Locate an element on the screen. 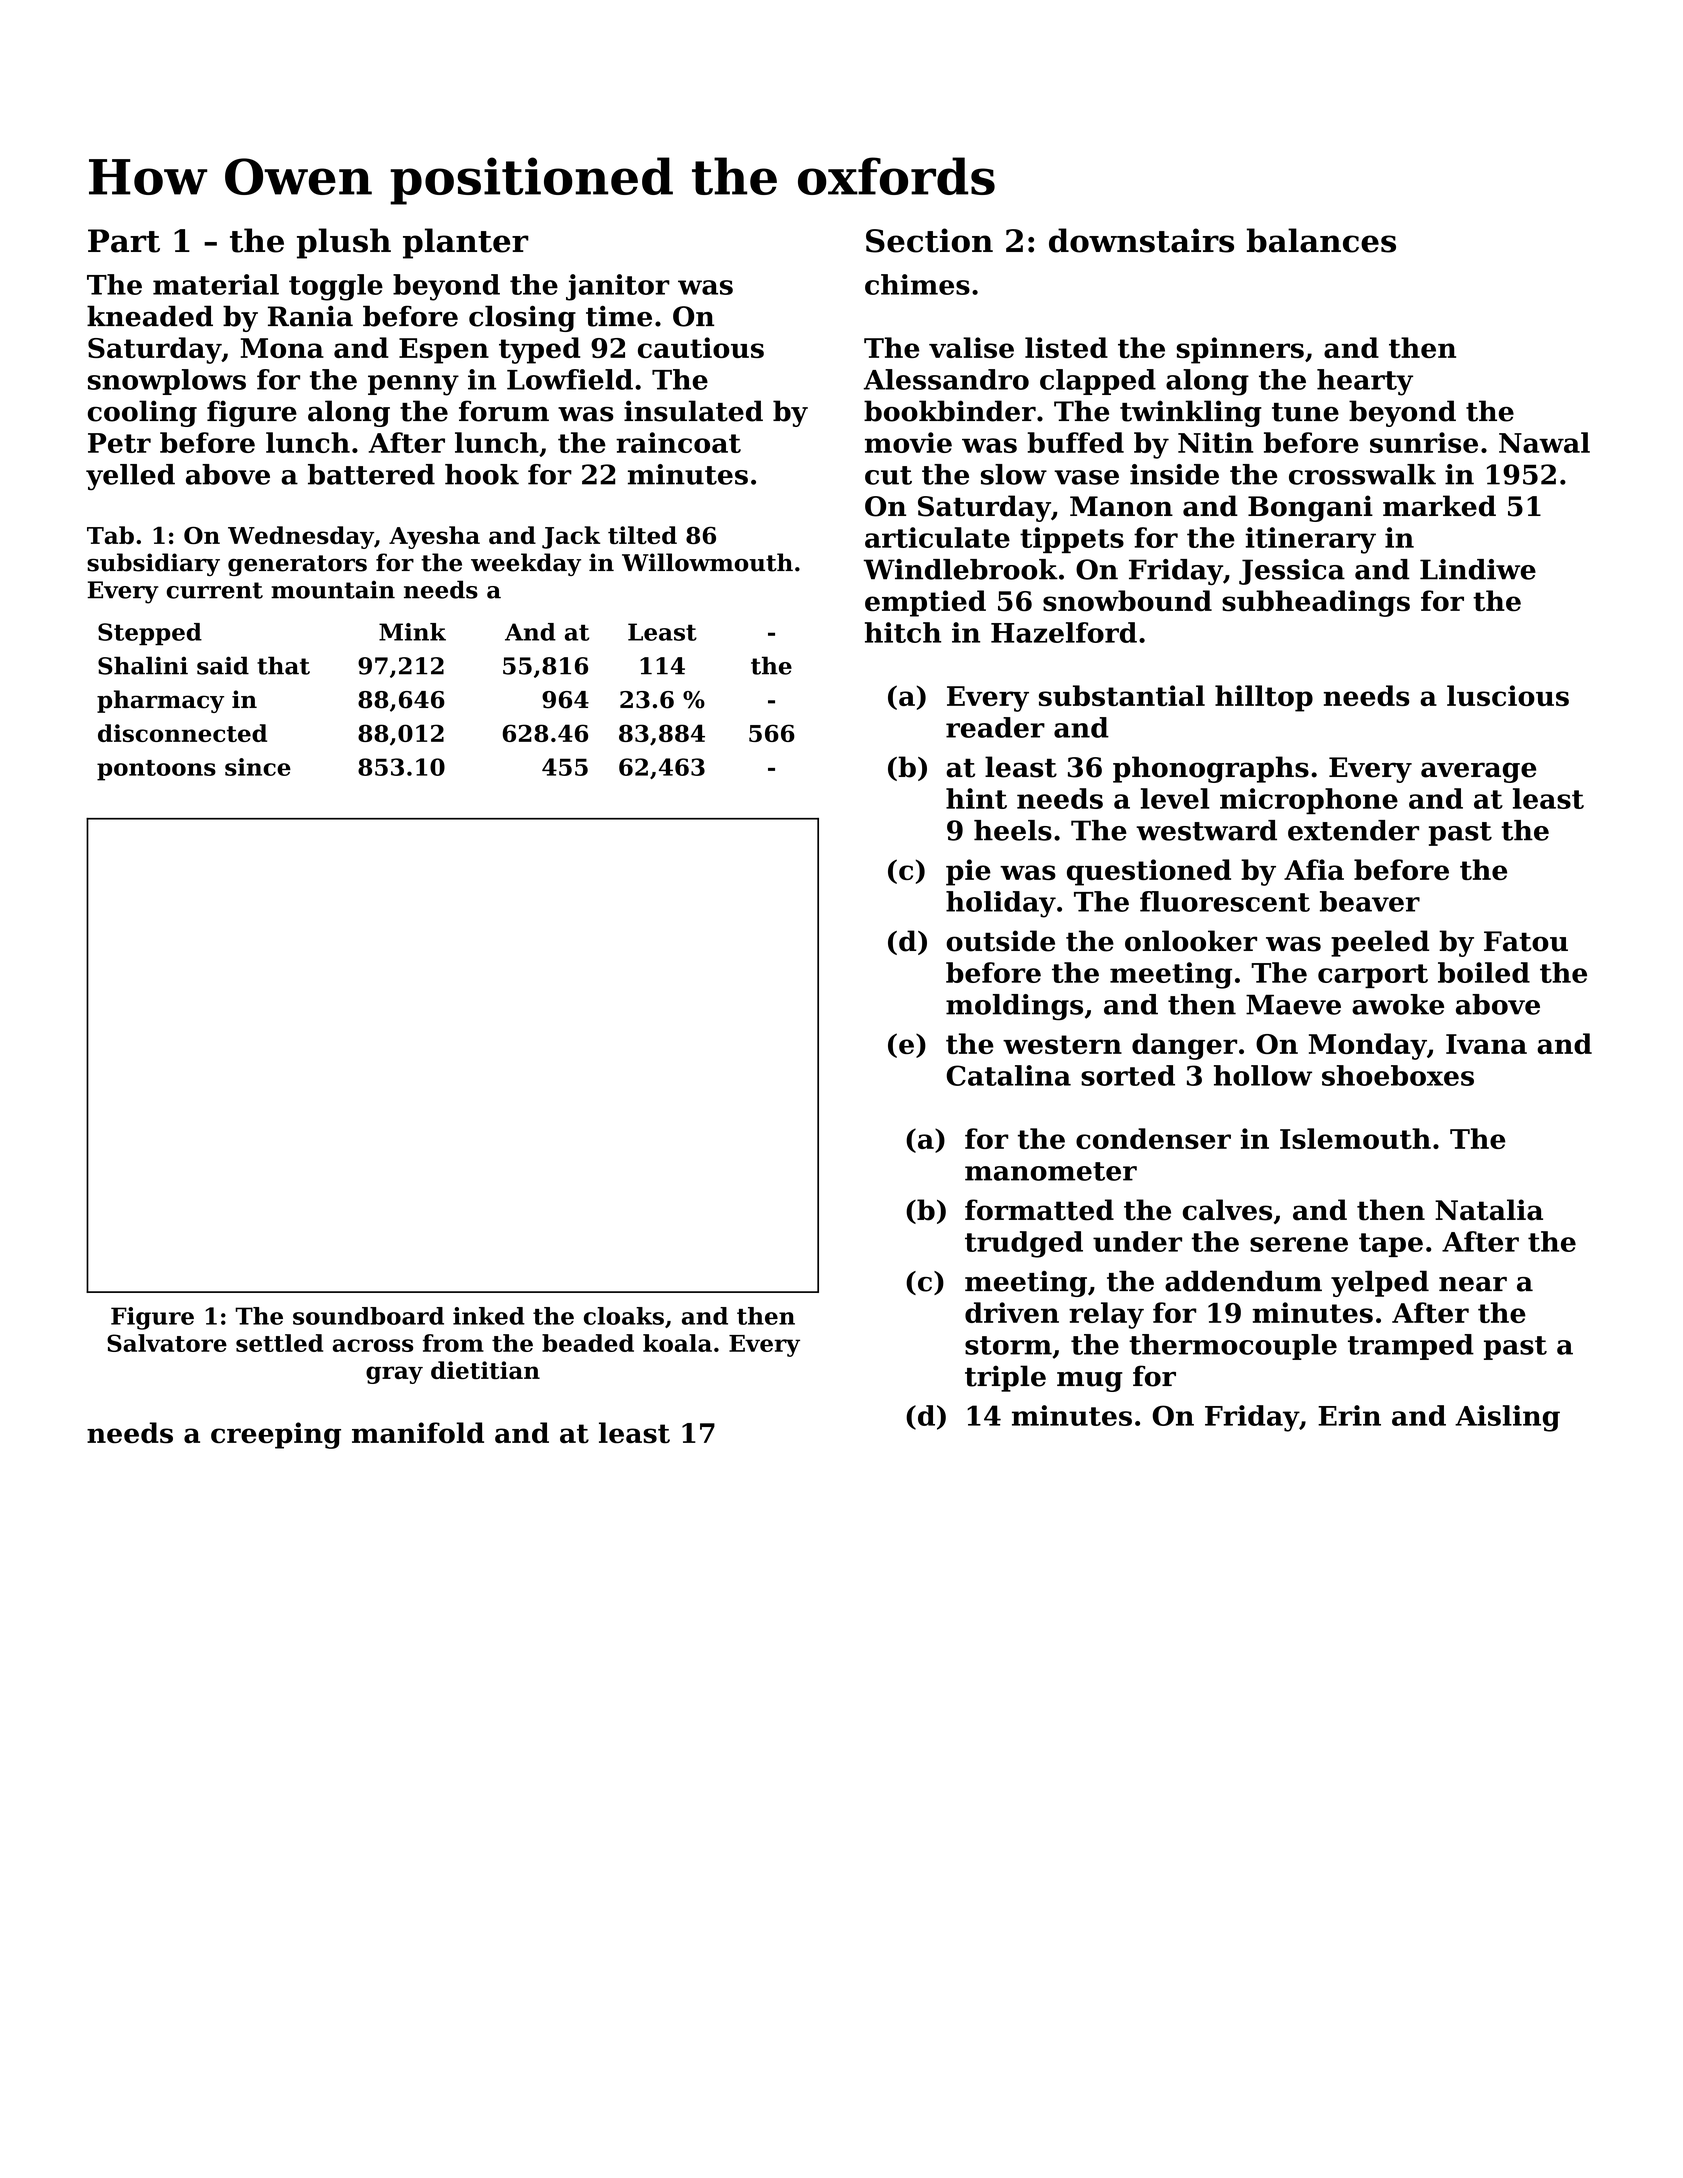 This screenshot has height=2178, width=1683. Section is located at coordinates (929, 240).
